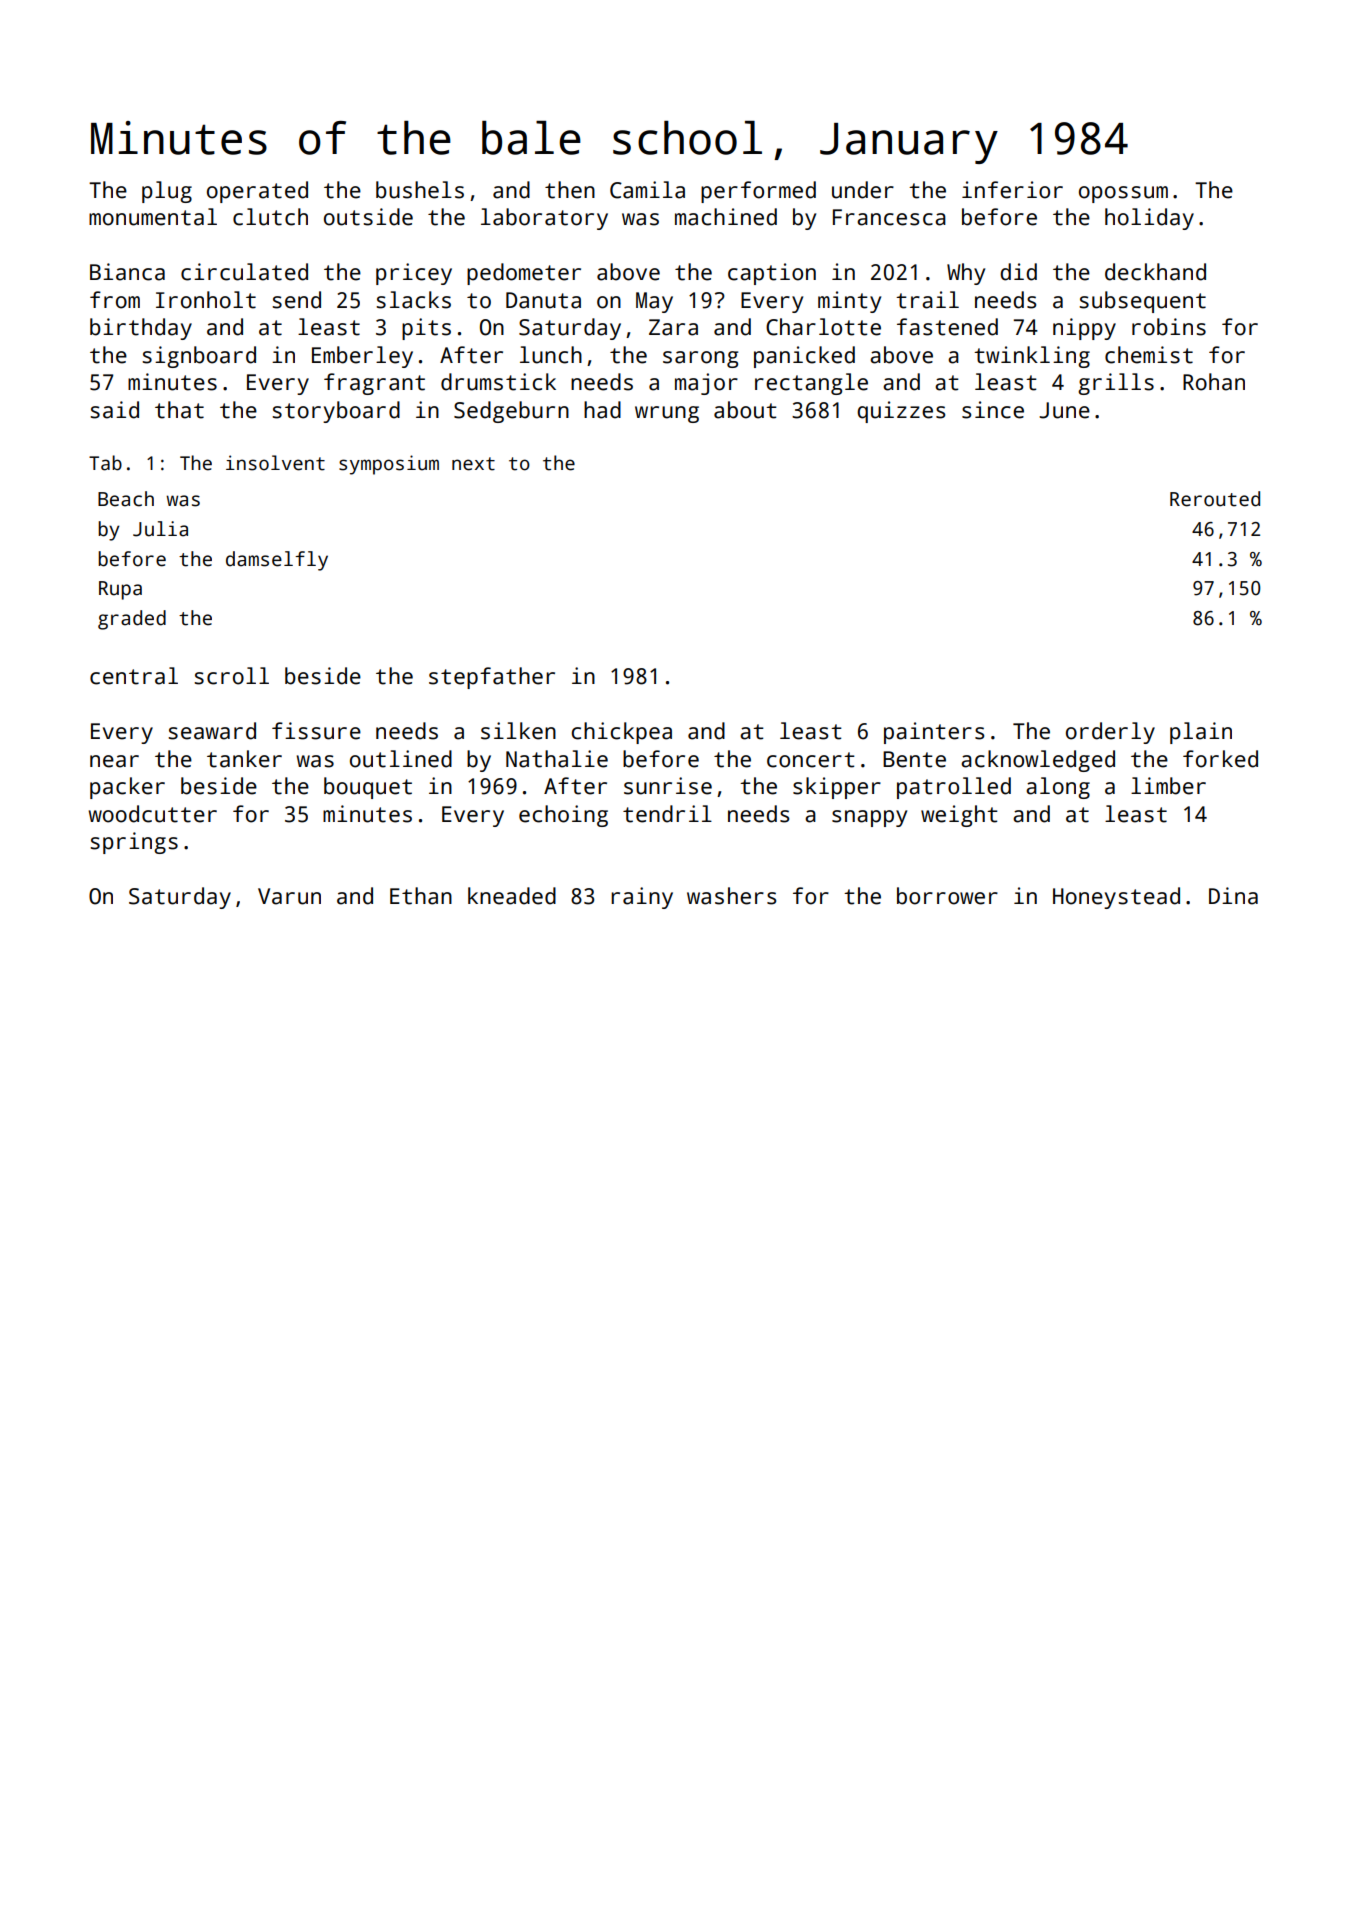  Describe the element at coordinates (1149, 219) in the document. I see `holiday` at that location.
